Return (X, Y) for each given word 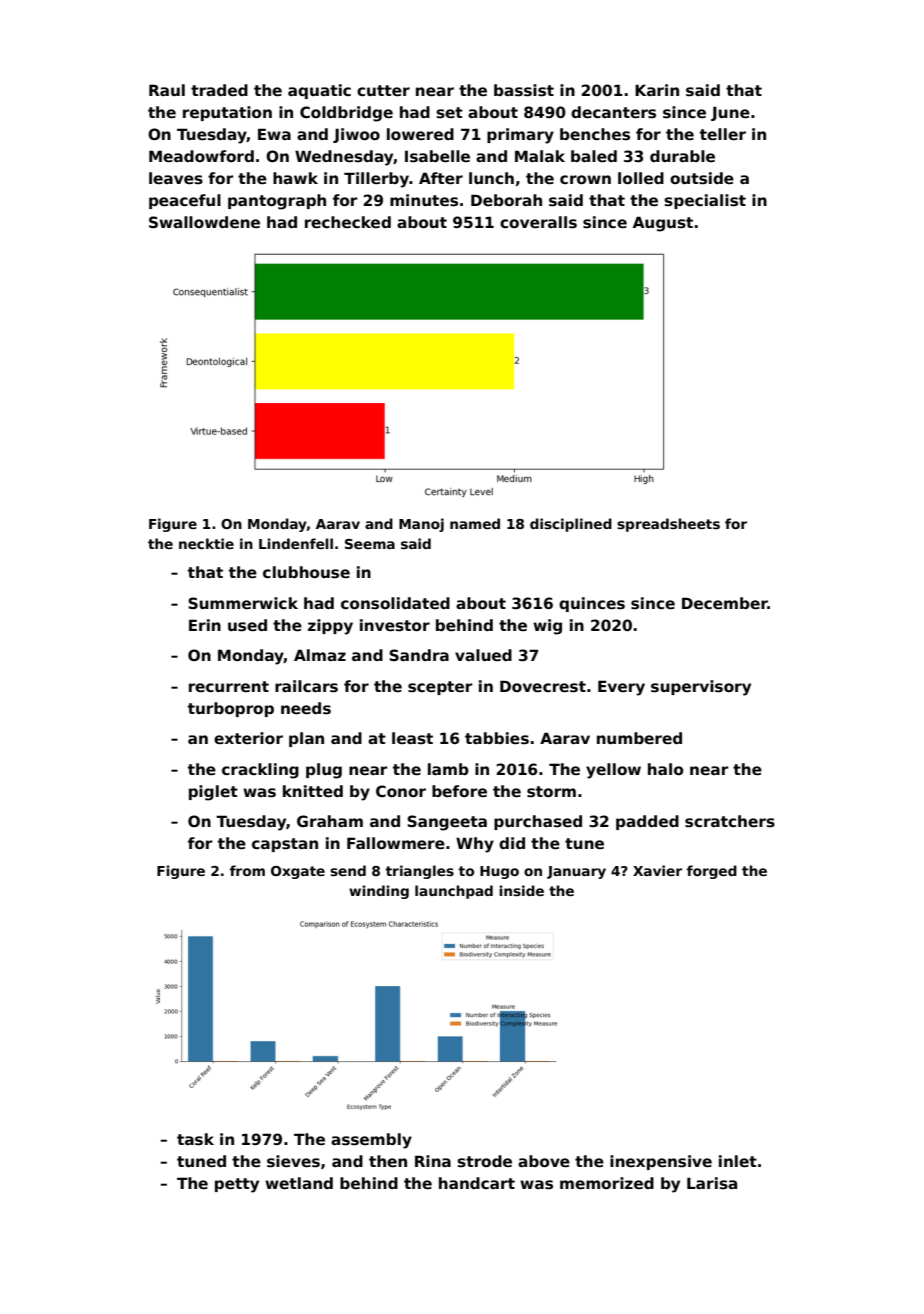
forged (712, 872)
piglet (213, 793)
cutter (383, 90)
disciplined (571, 525)
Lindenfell (296, 543)
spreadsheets (668, 525)
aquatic (319, 91)
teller (723, 134)
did (512, 843)
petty (237, 1185)
